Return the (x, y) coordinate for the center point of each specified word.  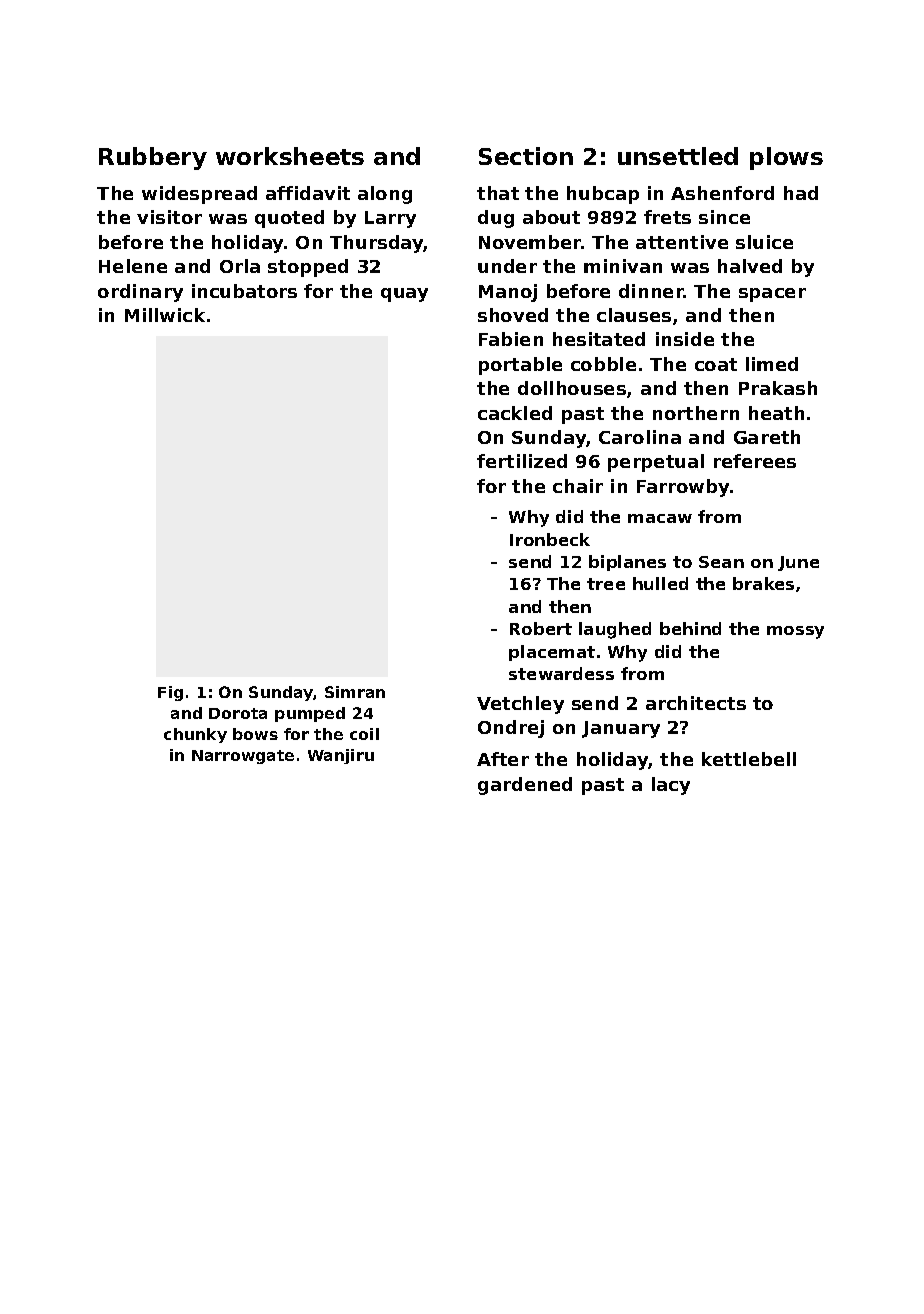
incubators (244, 291)
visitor (169, 217)
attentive (682, 242)
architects (696, 703)
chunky (195, 735)
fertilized (522, 461)
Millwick (165, 315)
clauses (634, 315)
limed (772, 364)
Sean (721, 562)
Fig (170, 693)
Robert (541, 628)
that (498, 193)
